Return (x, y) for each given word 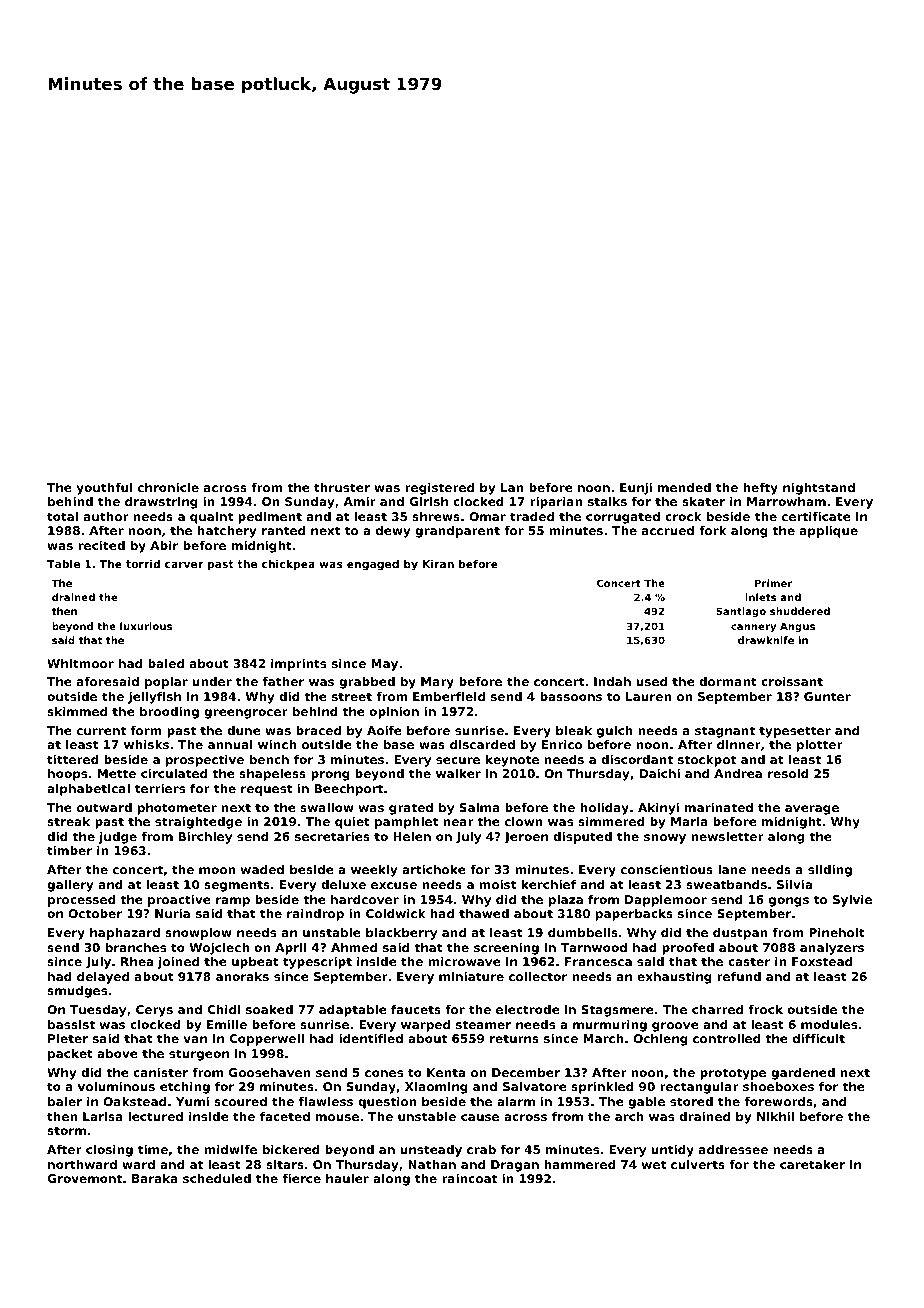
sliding (830, 871)
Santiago (741, 612)
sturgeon (199, 1055)
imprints (298, 665)
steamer (483, 1024)
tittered (73, 759)
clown (524, 821)
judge (118, 838)
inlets (760, 597)
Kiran (438, 564)
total (62, 516)
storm (66, 1130)
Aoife (384, 730)
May (384, 665)
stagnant (725, 732)
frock (765, 1009)
